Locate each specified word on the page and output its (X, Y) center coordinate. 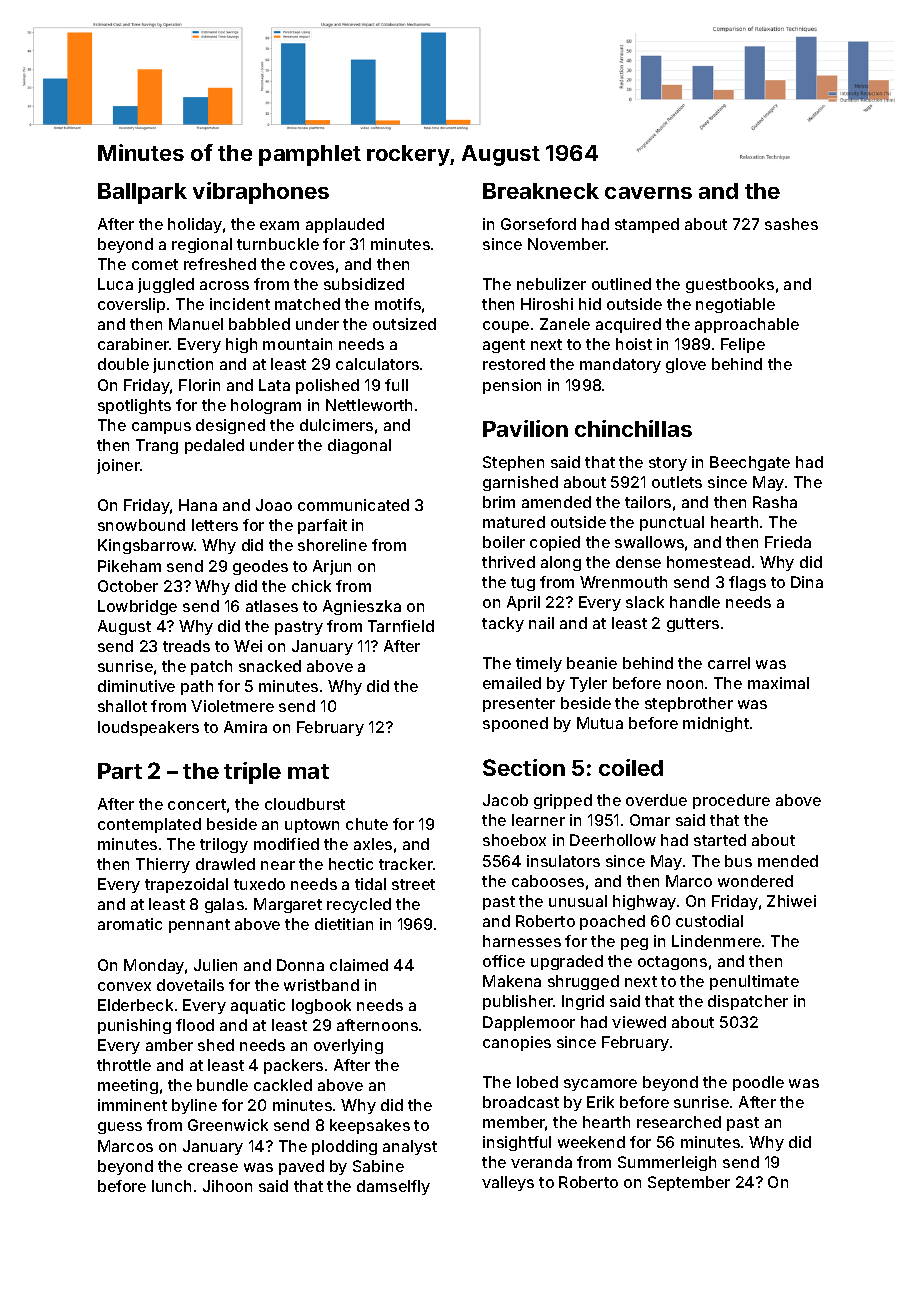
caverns (648, 193)
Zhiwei (791, 901)
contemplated (149, 825)
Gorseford (538, 224)
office (504, 961)
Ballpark (142, 193)
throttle (124, 1065)
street (413, 884)
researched (679, 1122)
